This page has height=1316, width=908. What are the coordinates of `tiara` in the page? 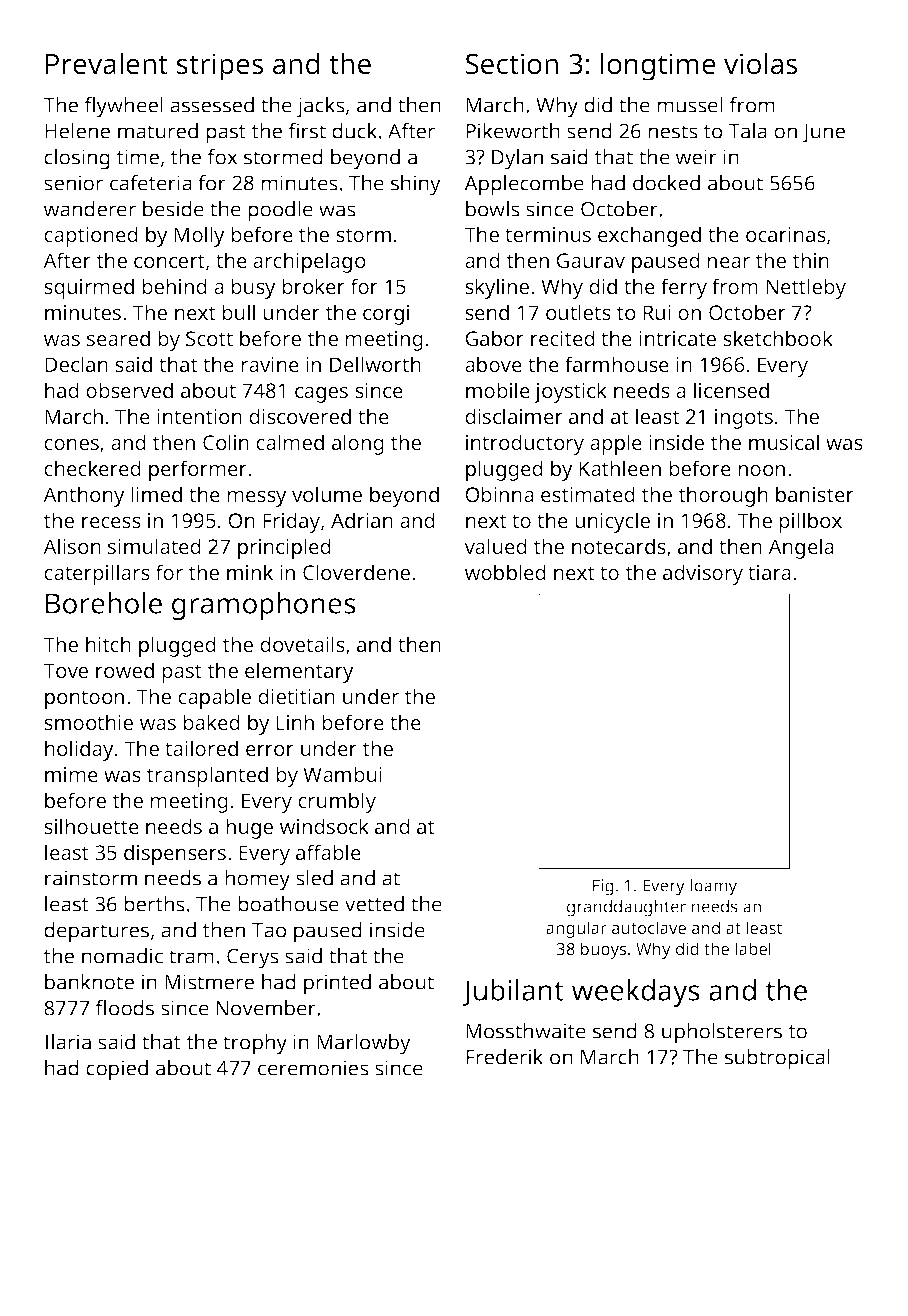 It's located at (769, 572).
